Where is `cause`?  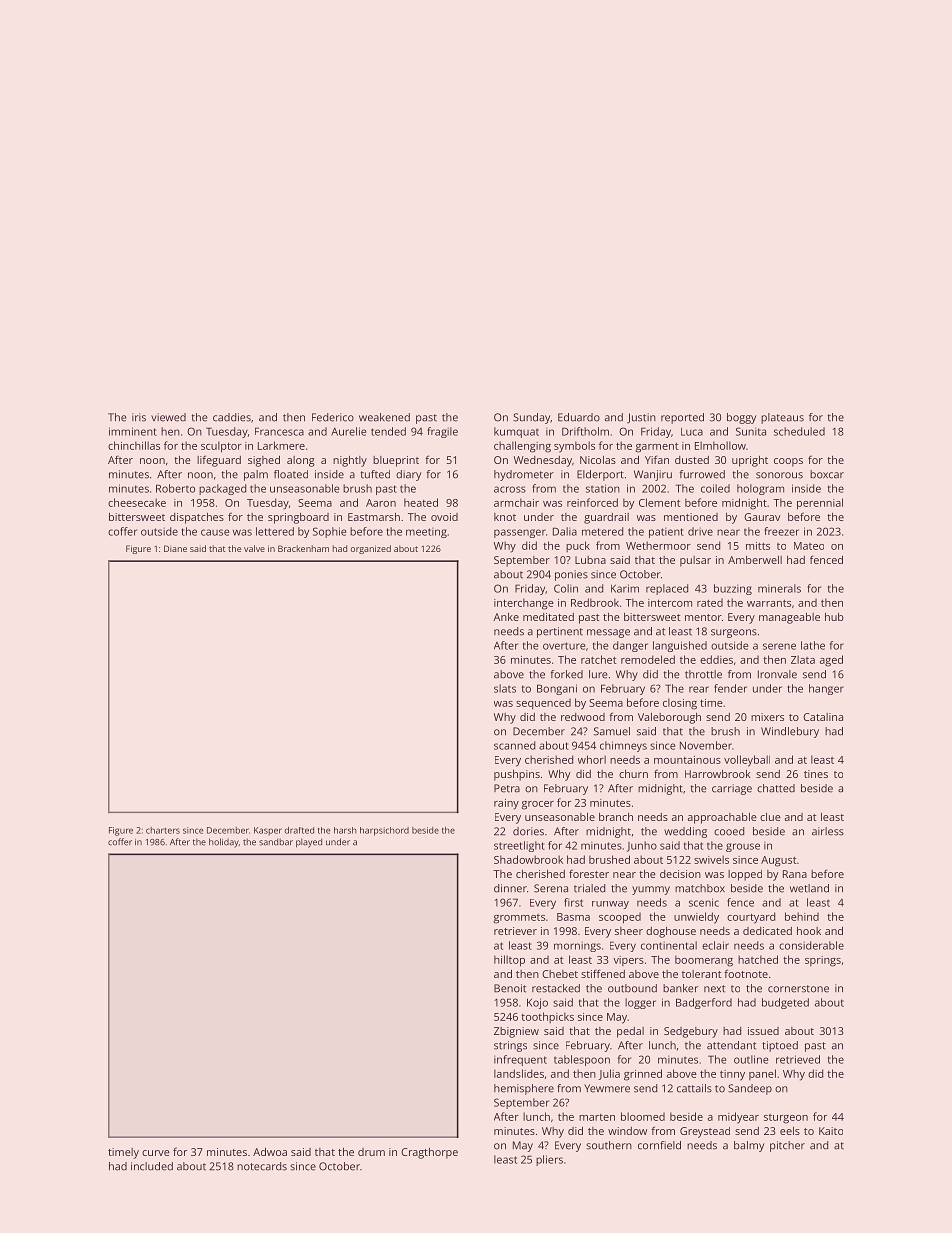
cause is located at coordinates (215, 532).
